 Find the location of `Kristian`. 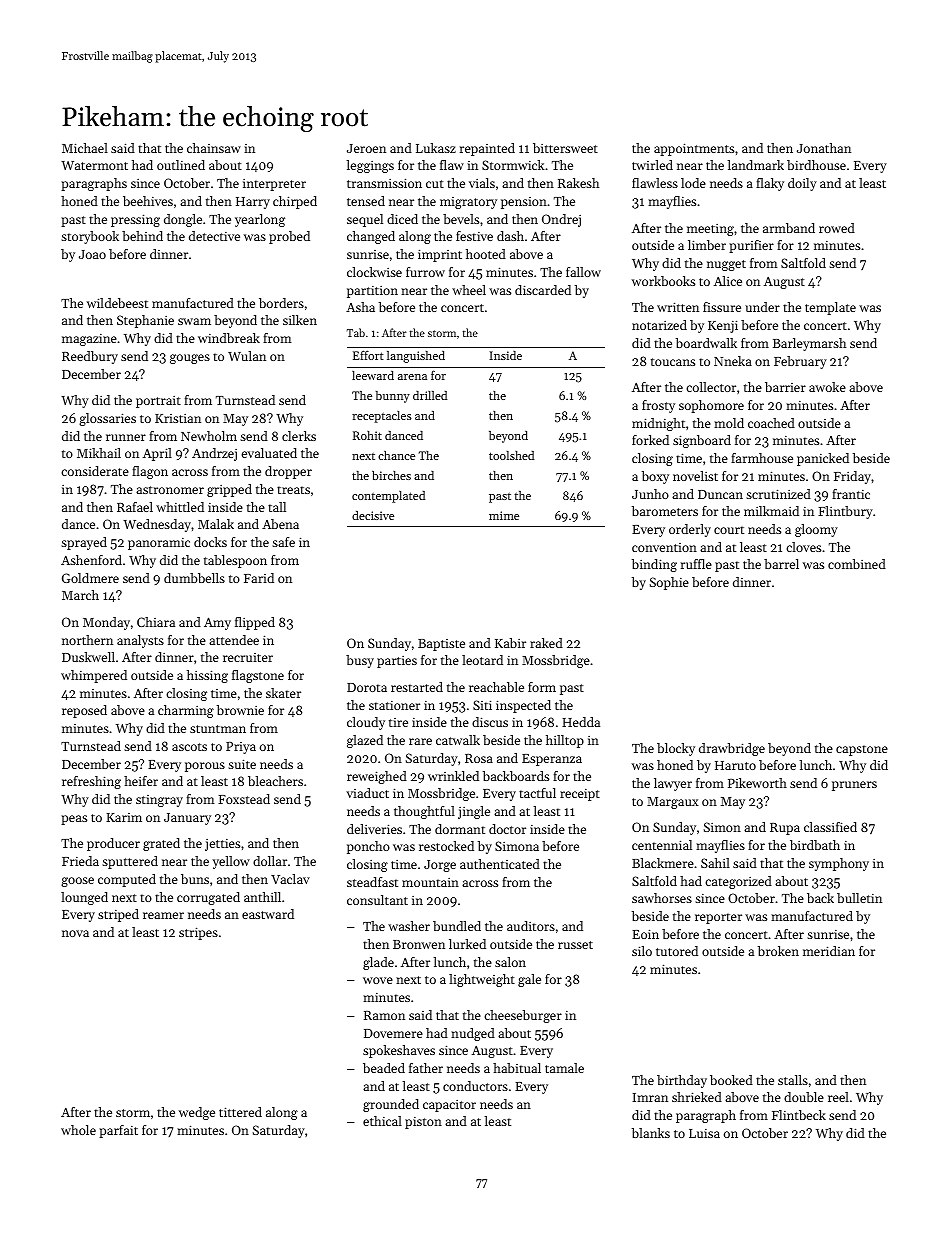

Kristian is located at coordinates (178, 418).
